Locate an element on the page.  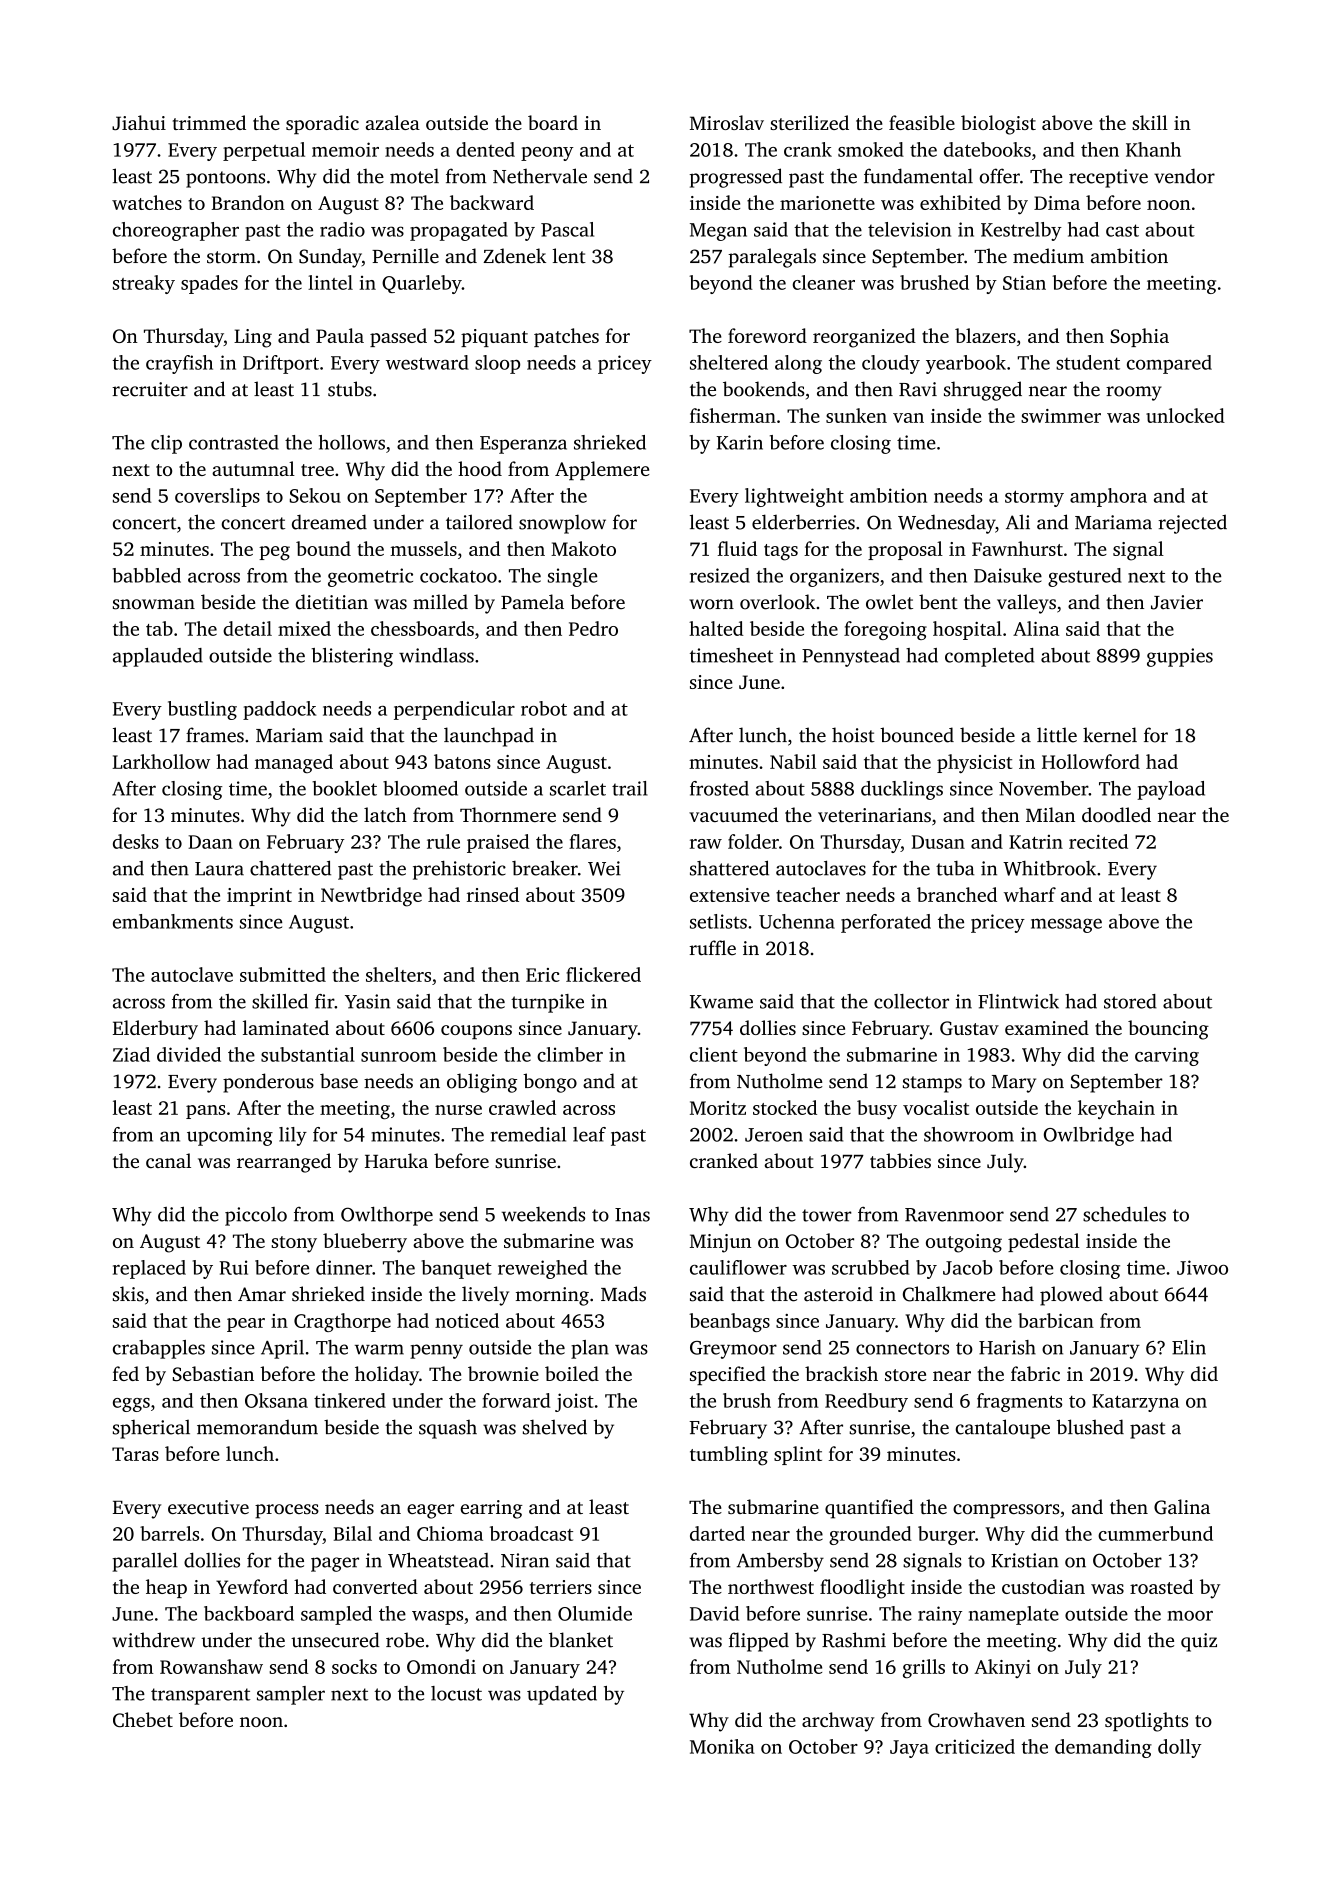
dinner is located at coordinates (344, 1267).
